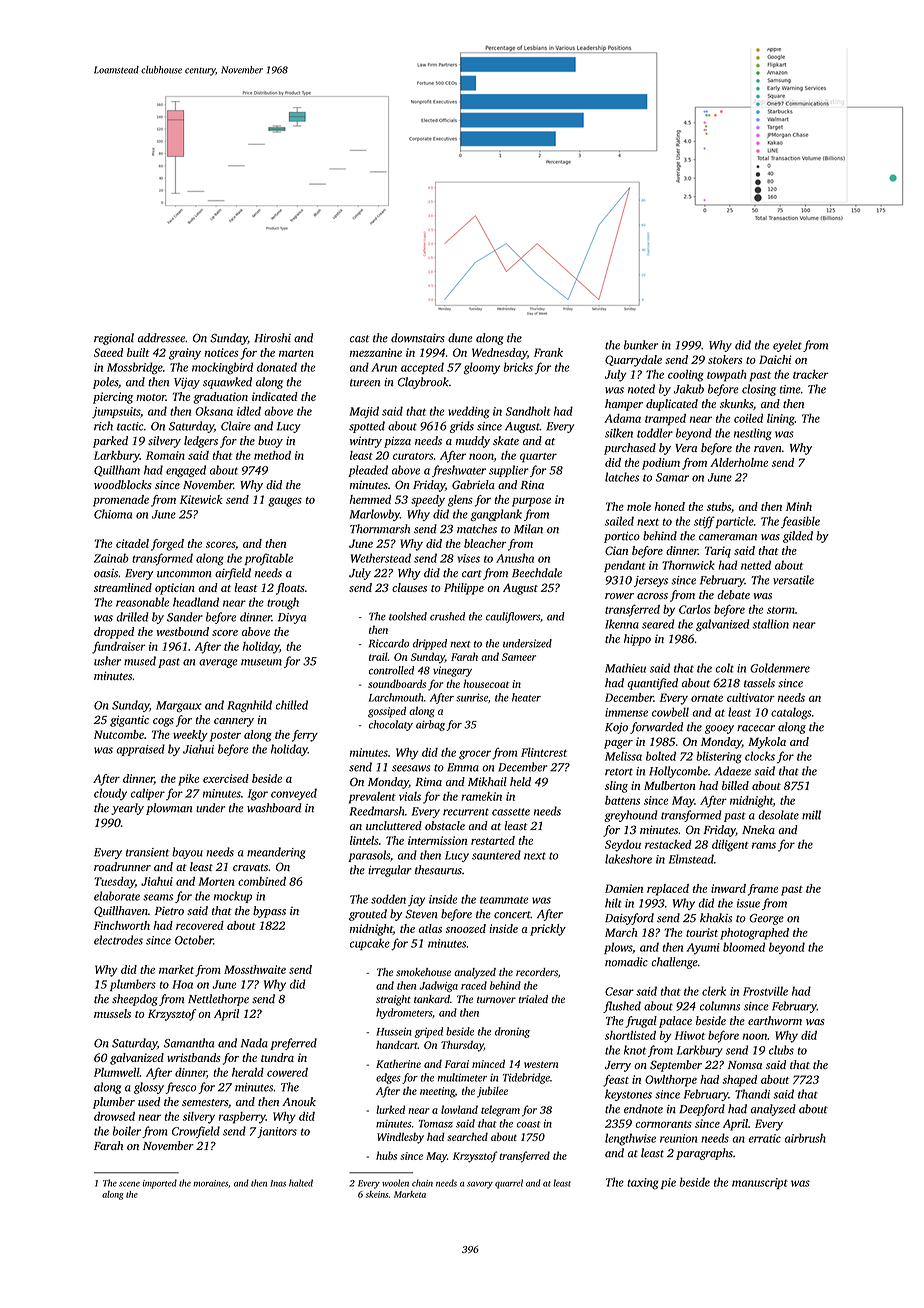 This screenshot has width=924, height=1308. I want to click on raspberry, so click(242, 1118).
